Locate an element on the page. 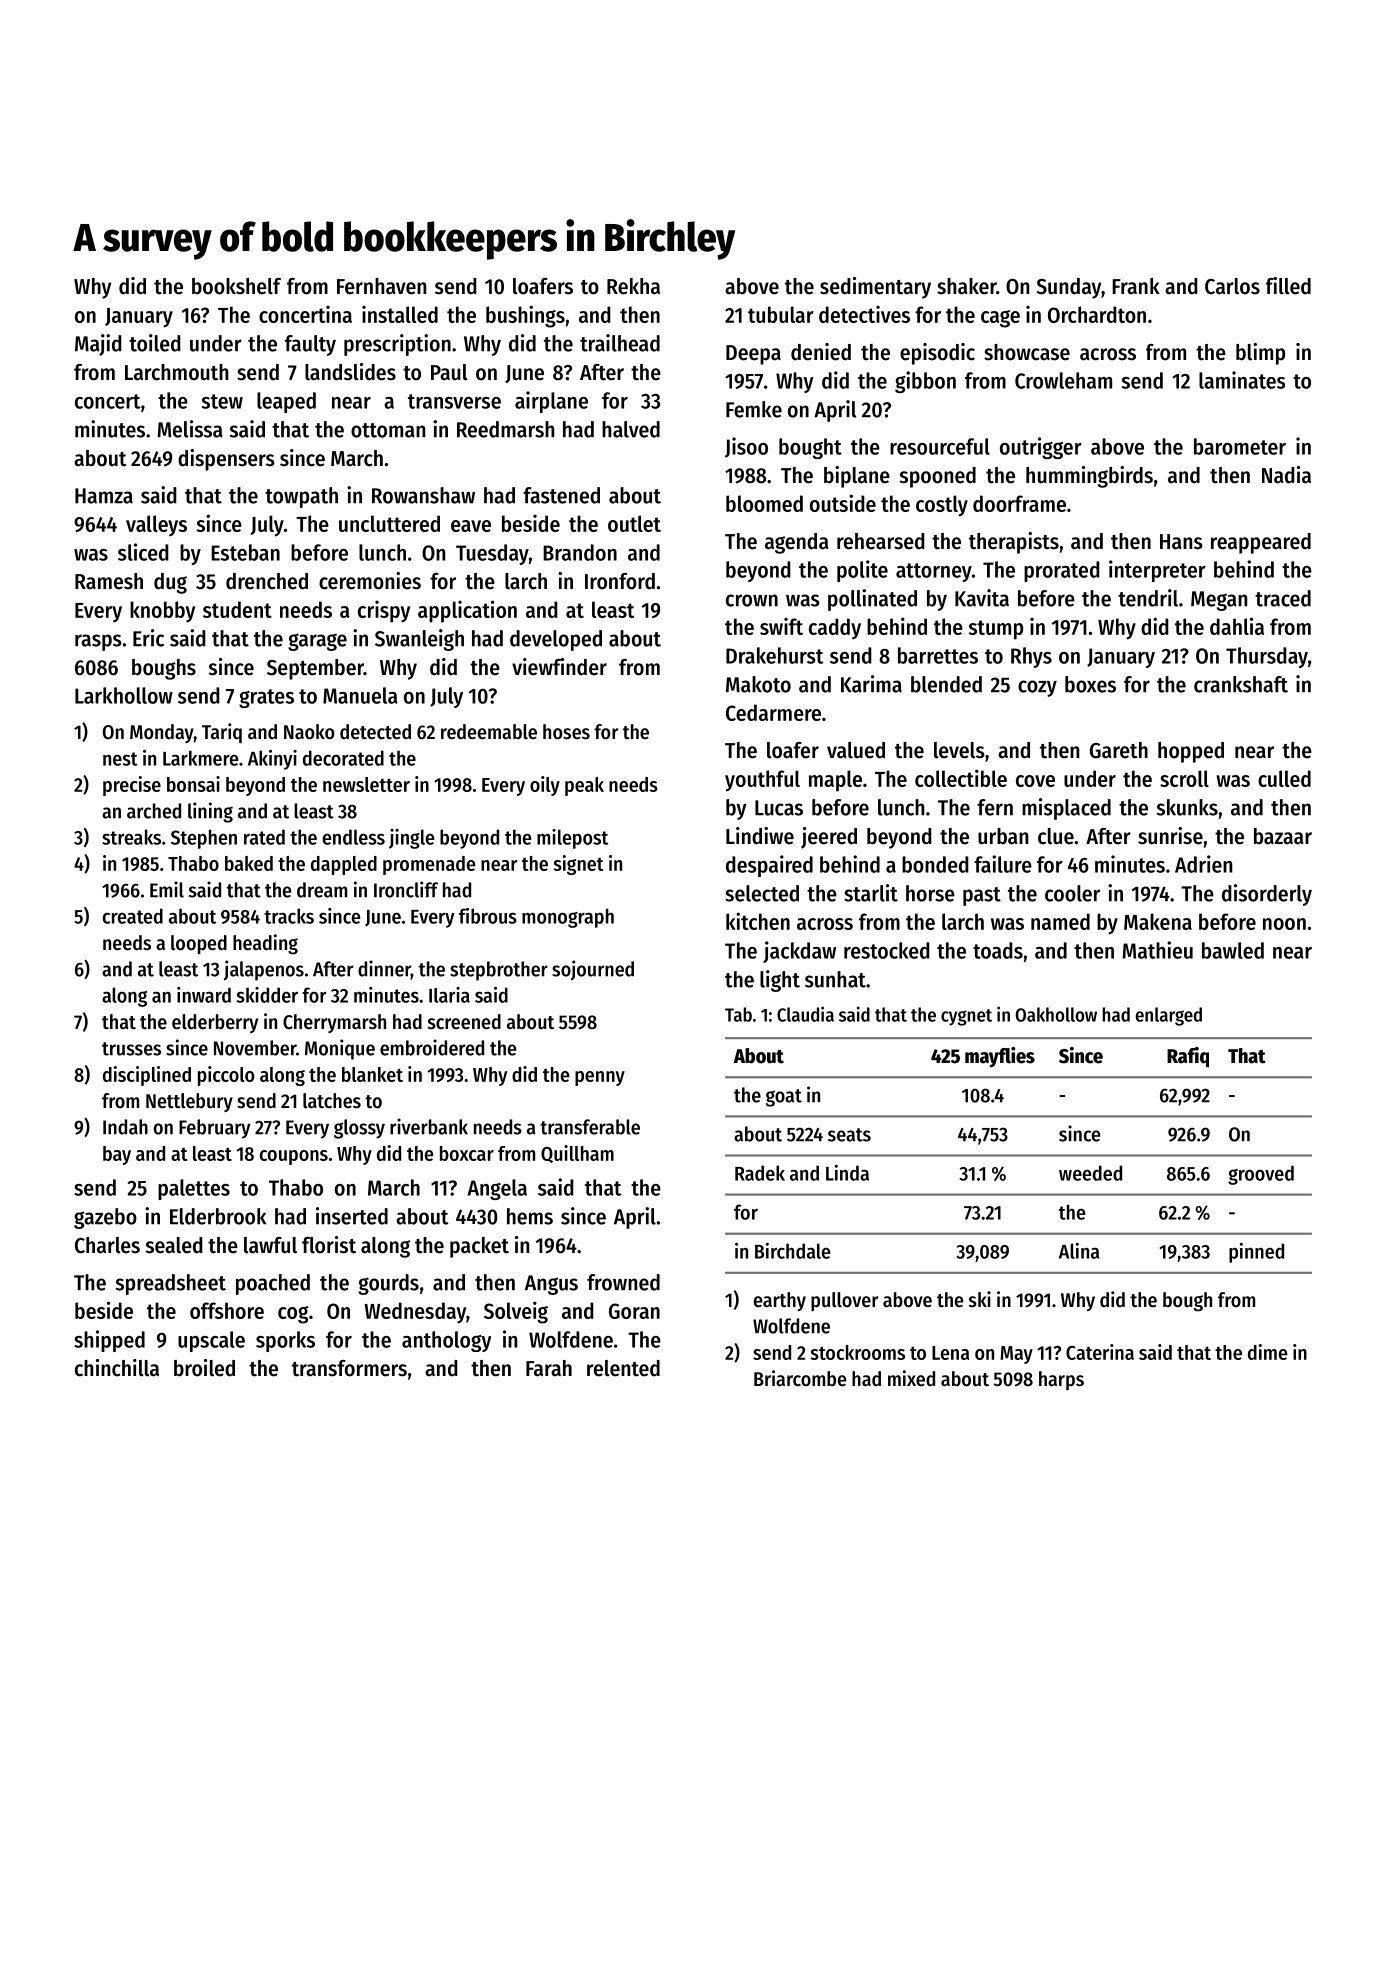  pinned is located at coordinates (1256, 1253).
